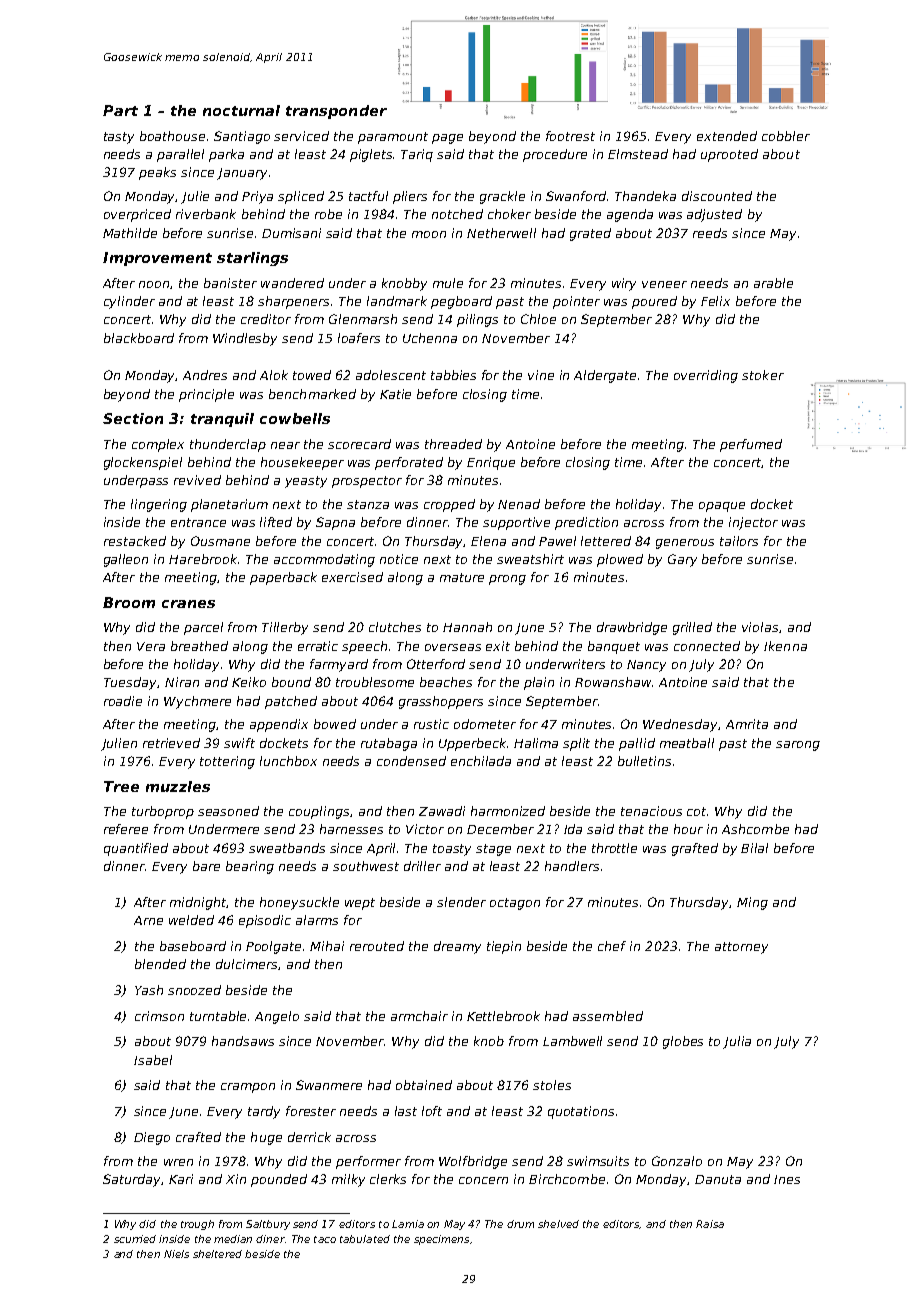 The height and width of the screenshot is (1308, 924). Describe the element at coordinates (502, 197) in the screenshot. I see `grackle` at that location.
